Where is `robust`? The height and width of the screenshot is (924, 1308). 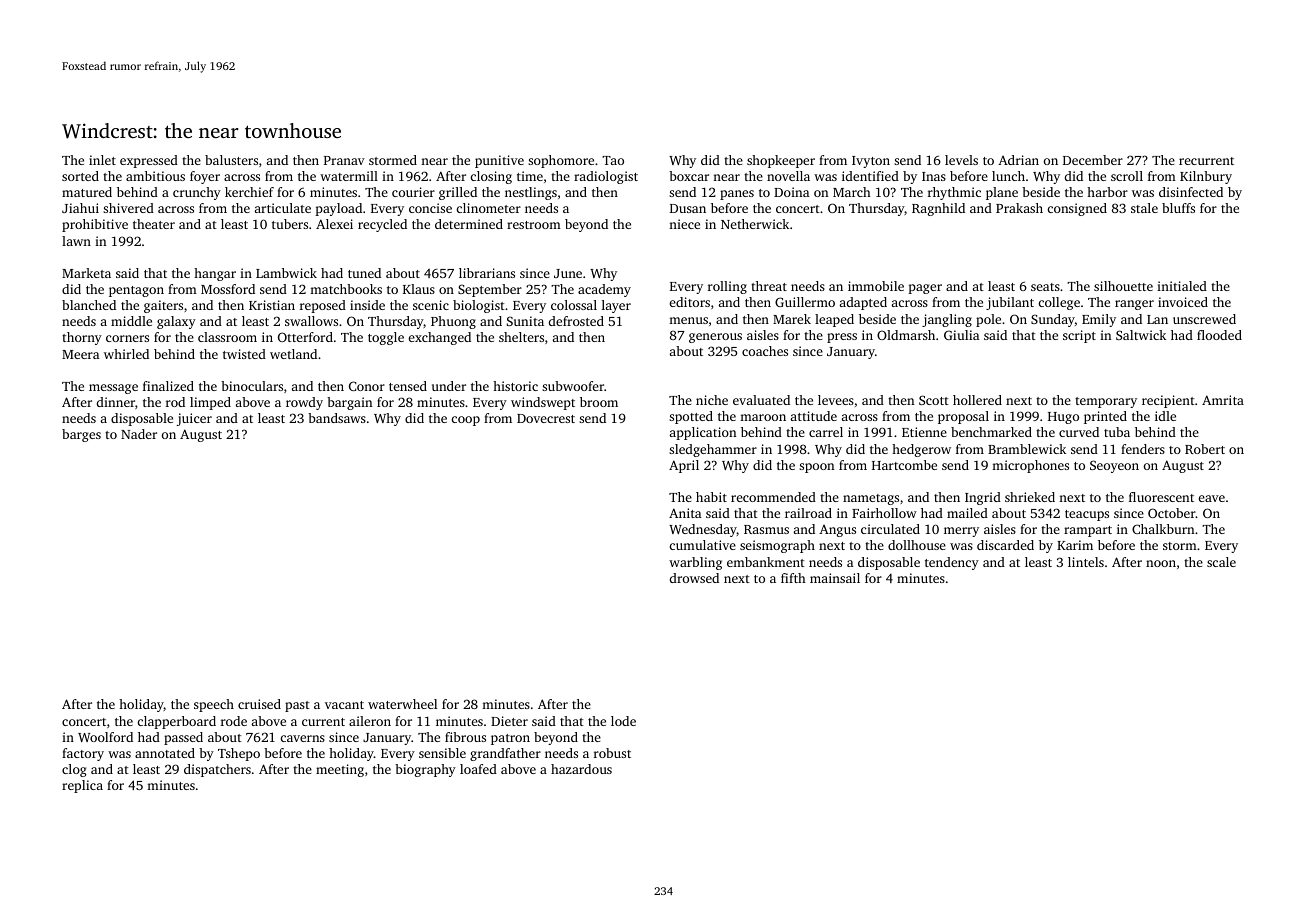
robust is located at coordinates (612, 753).
